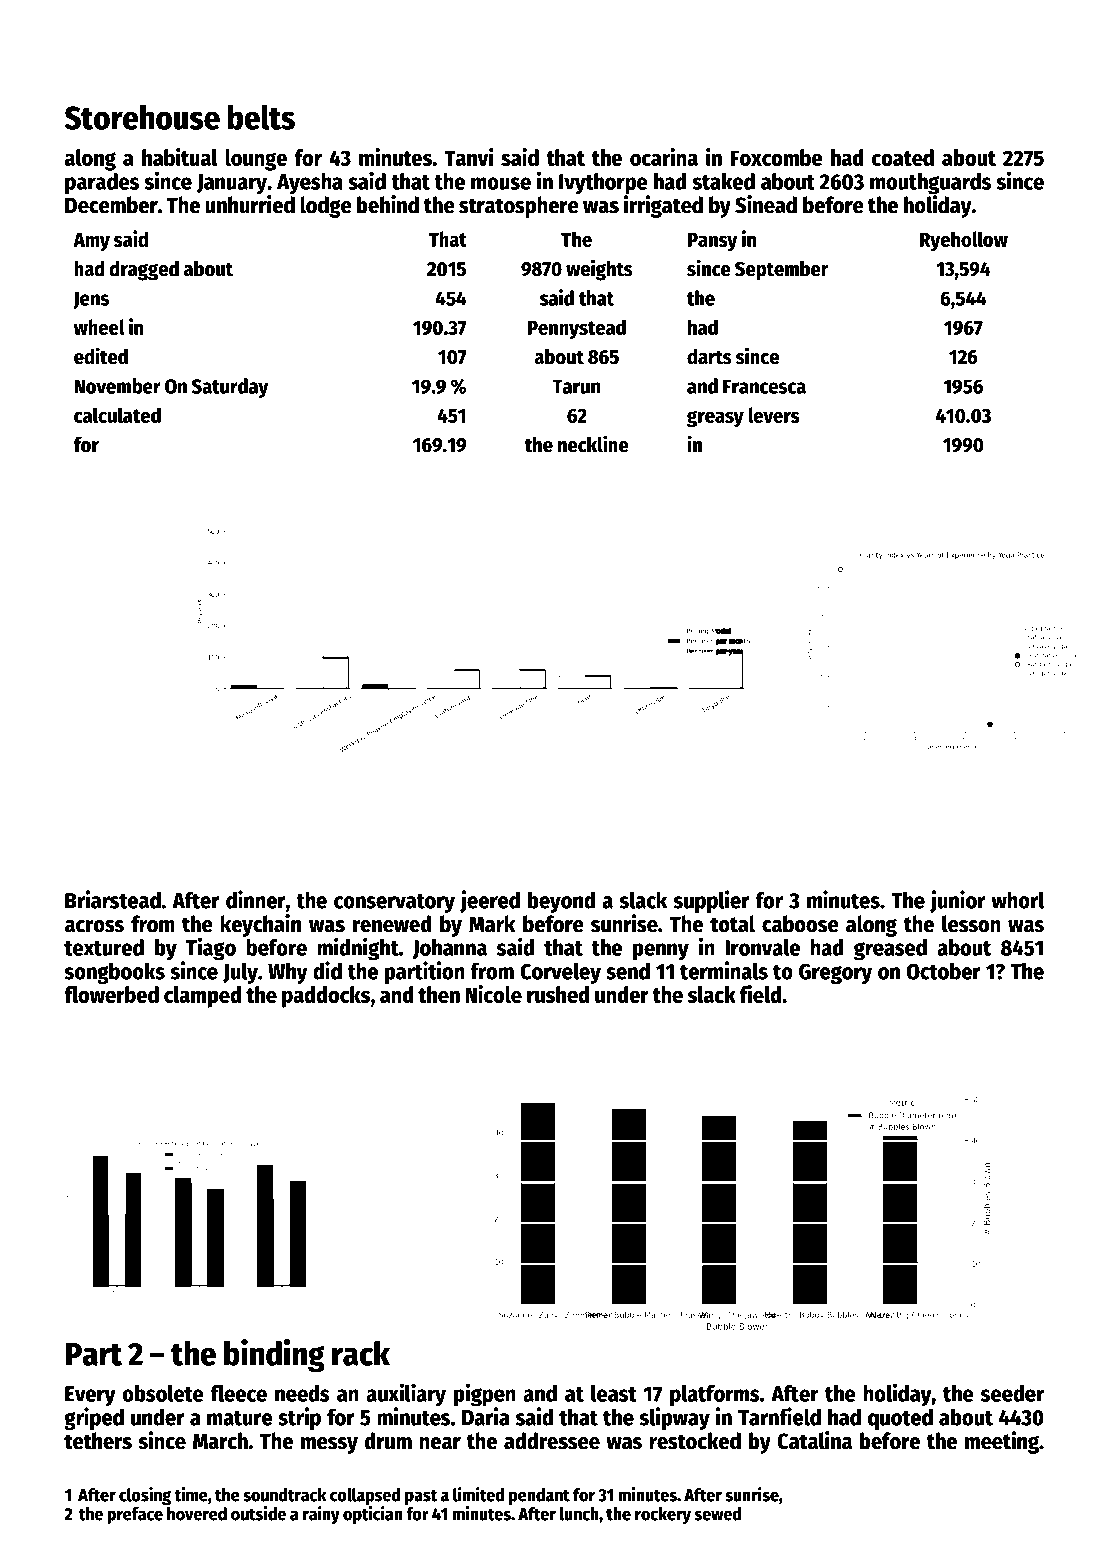  I want to click on Storehouse, so click(142, 117).
